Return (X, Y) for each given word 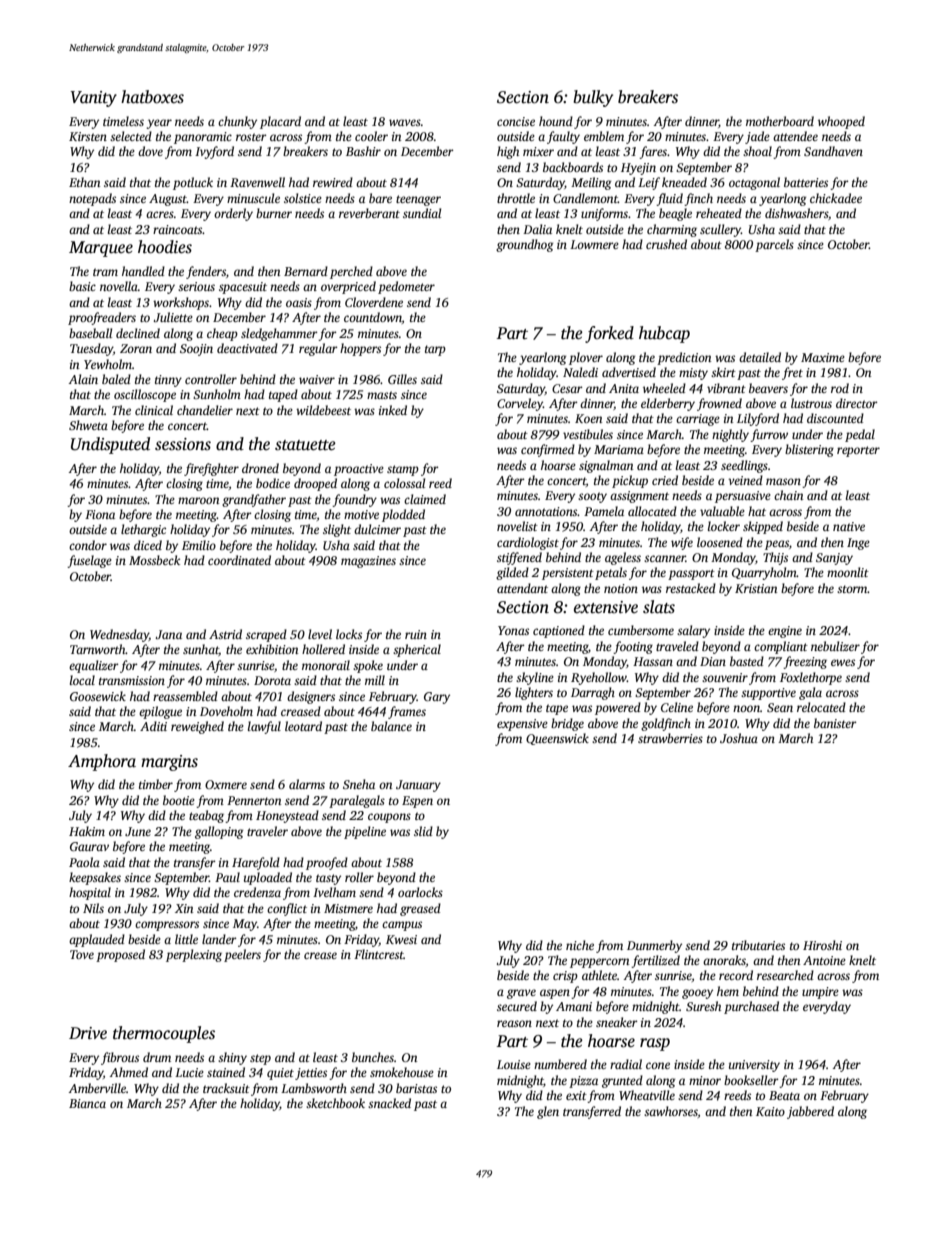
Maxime (823, 357)
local (82, 680)
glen (548, 1112)
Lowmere (594, 244)
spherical (417, 650)
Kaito (770, 1111)
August (168, 200)
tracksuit (226, 1088)
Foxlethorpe (811, 678)
